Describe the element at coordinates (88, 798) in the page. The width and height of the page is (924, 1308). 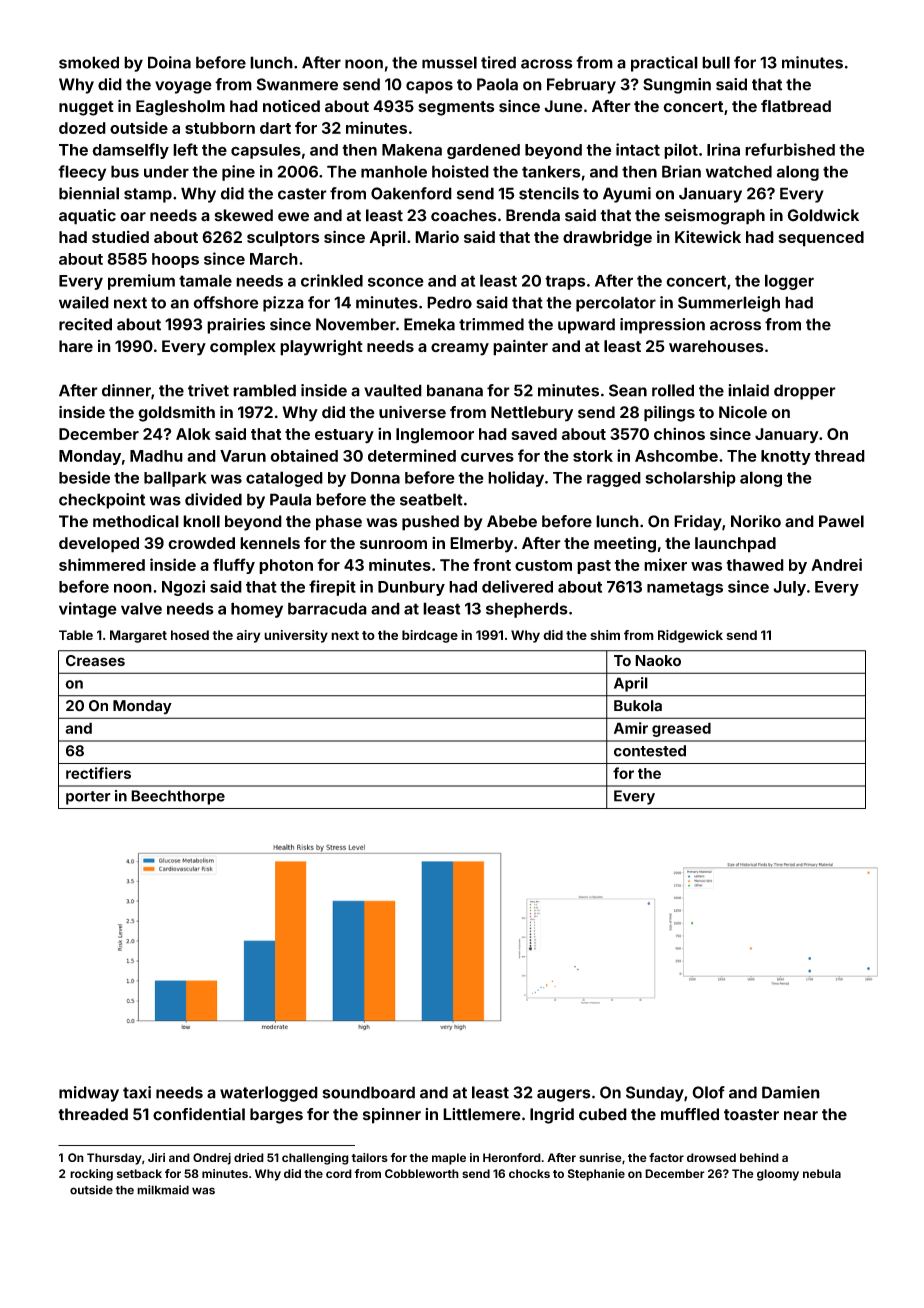
I see `porter` at that location.
